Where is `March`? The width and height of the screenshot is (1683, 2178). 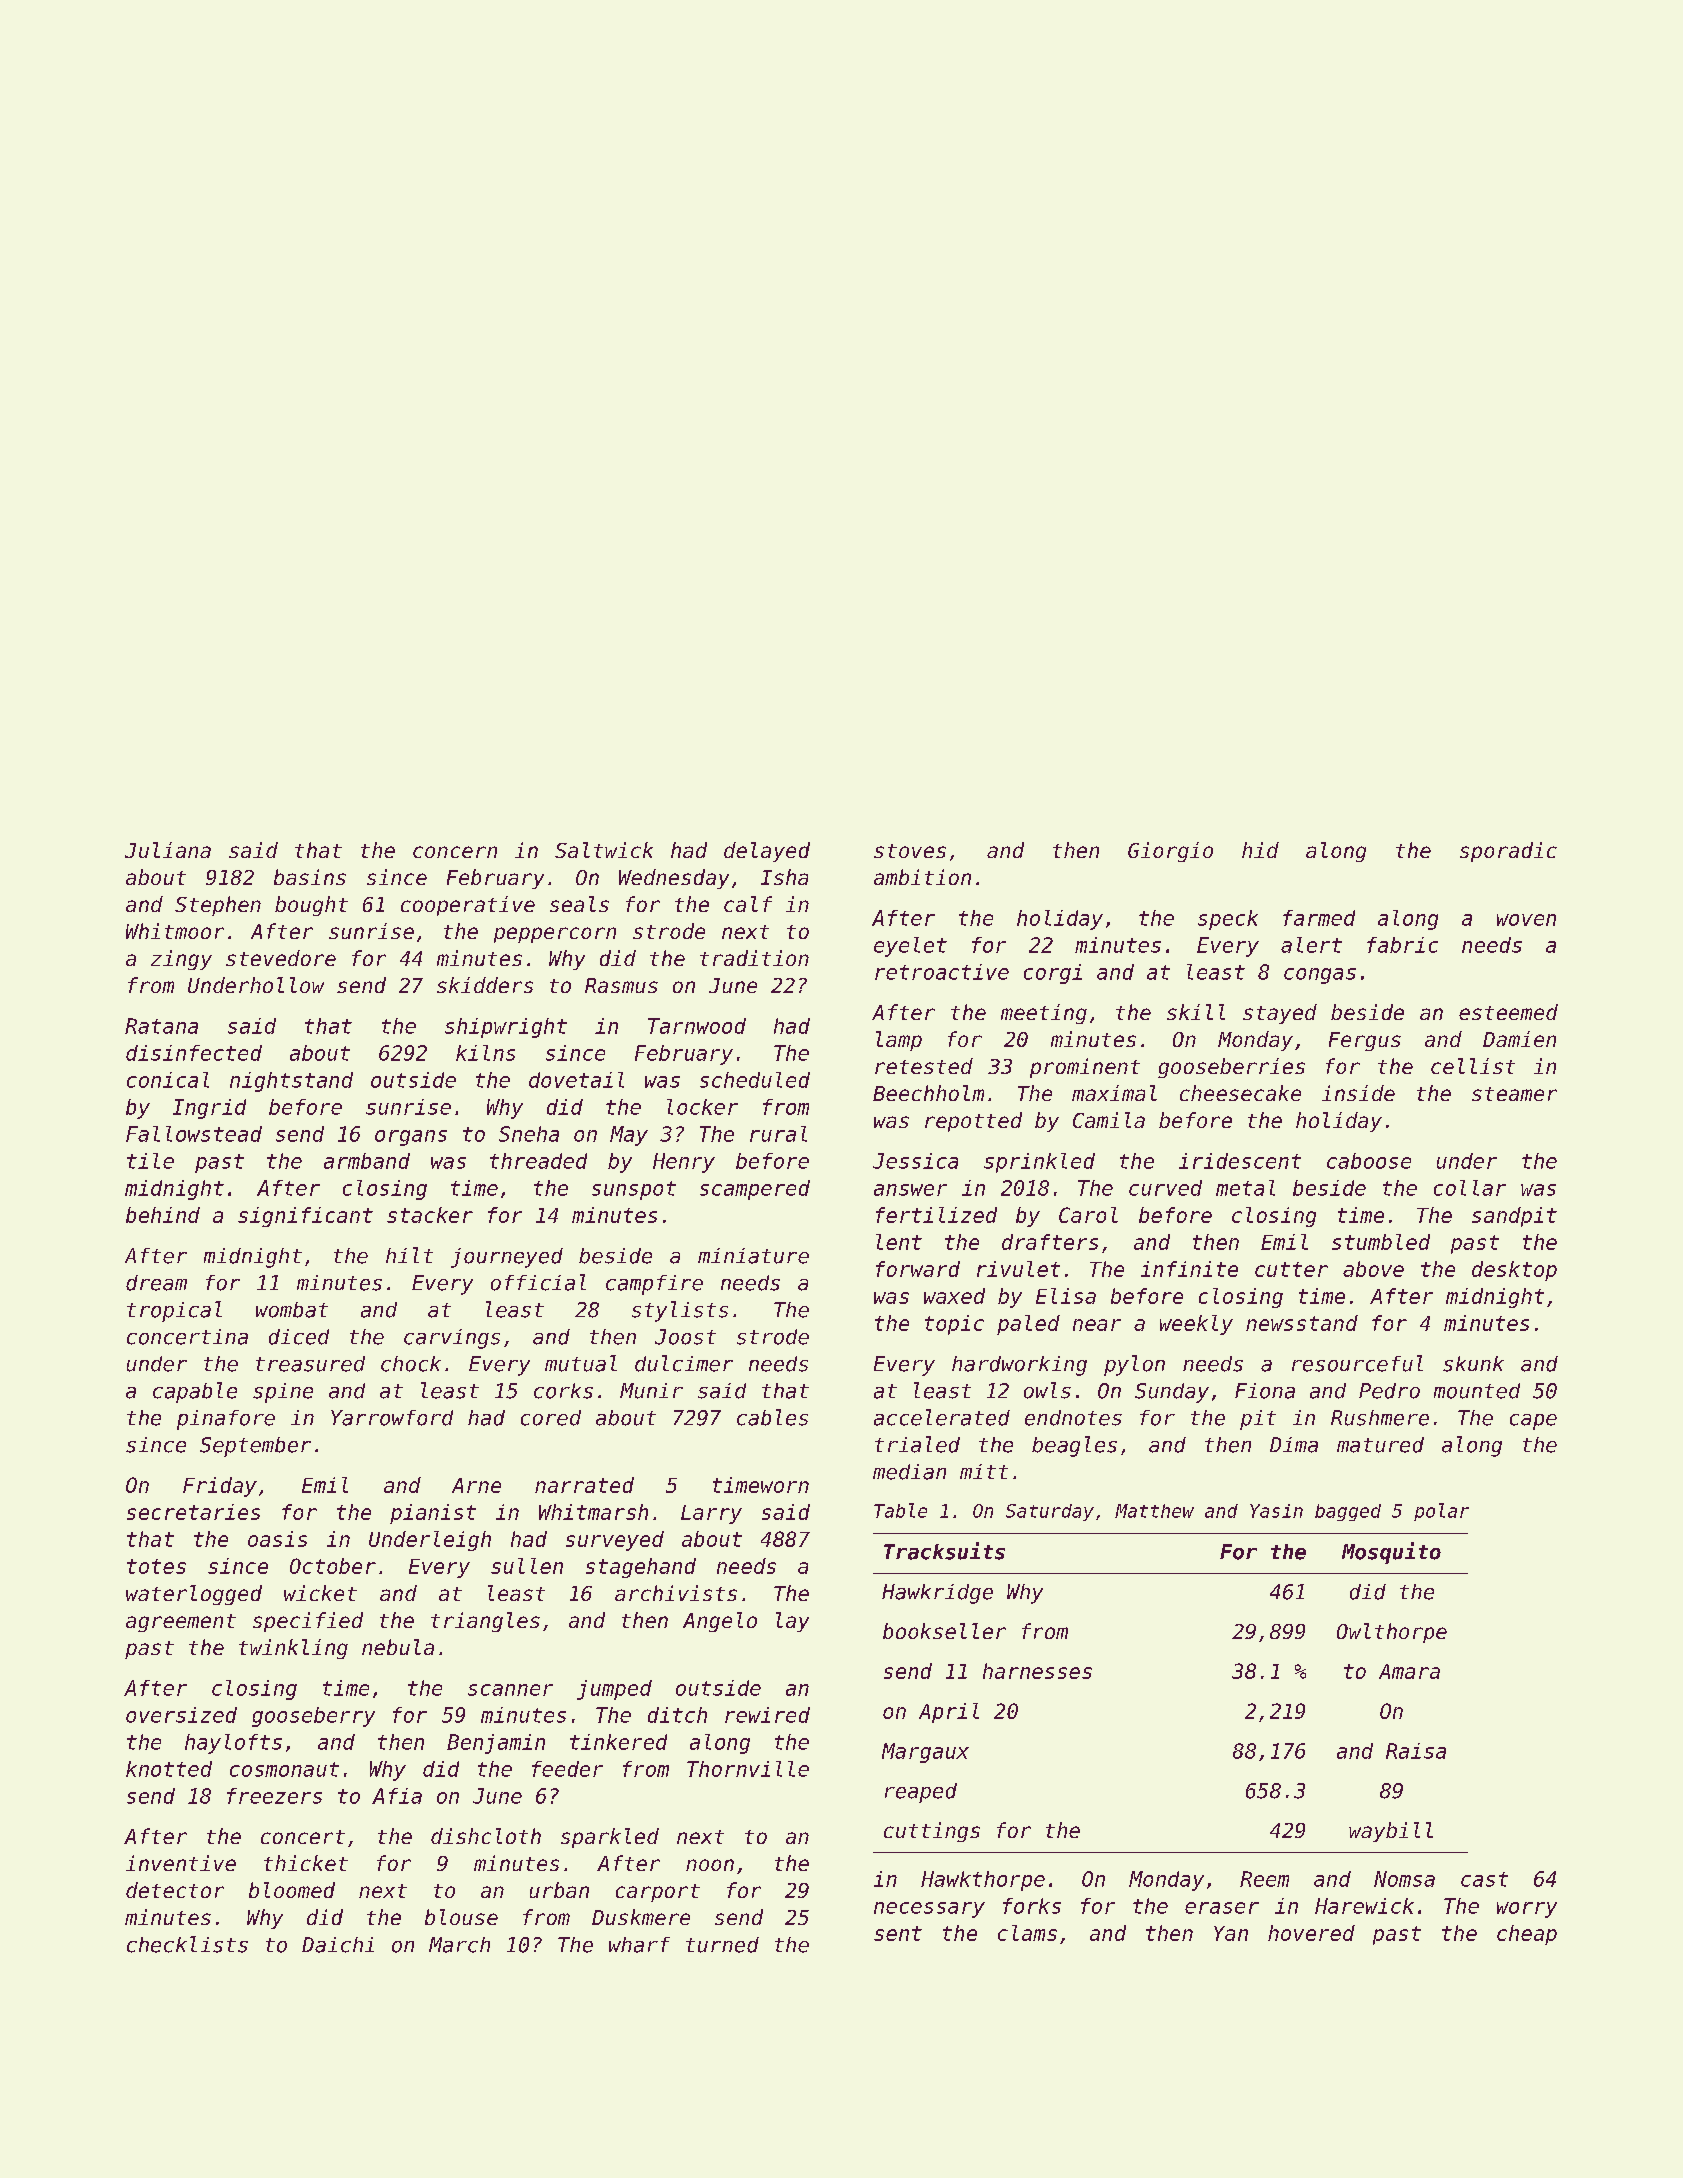
March is located at coordinates (459, 1945).
